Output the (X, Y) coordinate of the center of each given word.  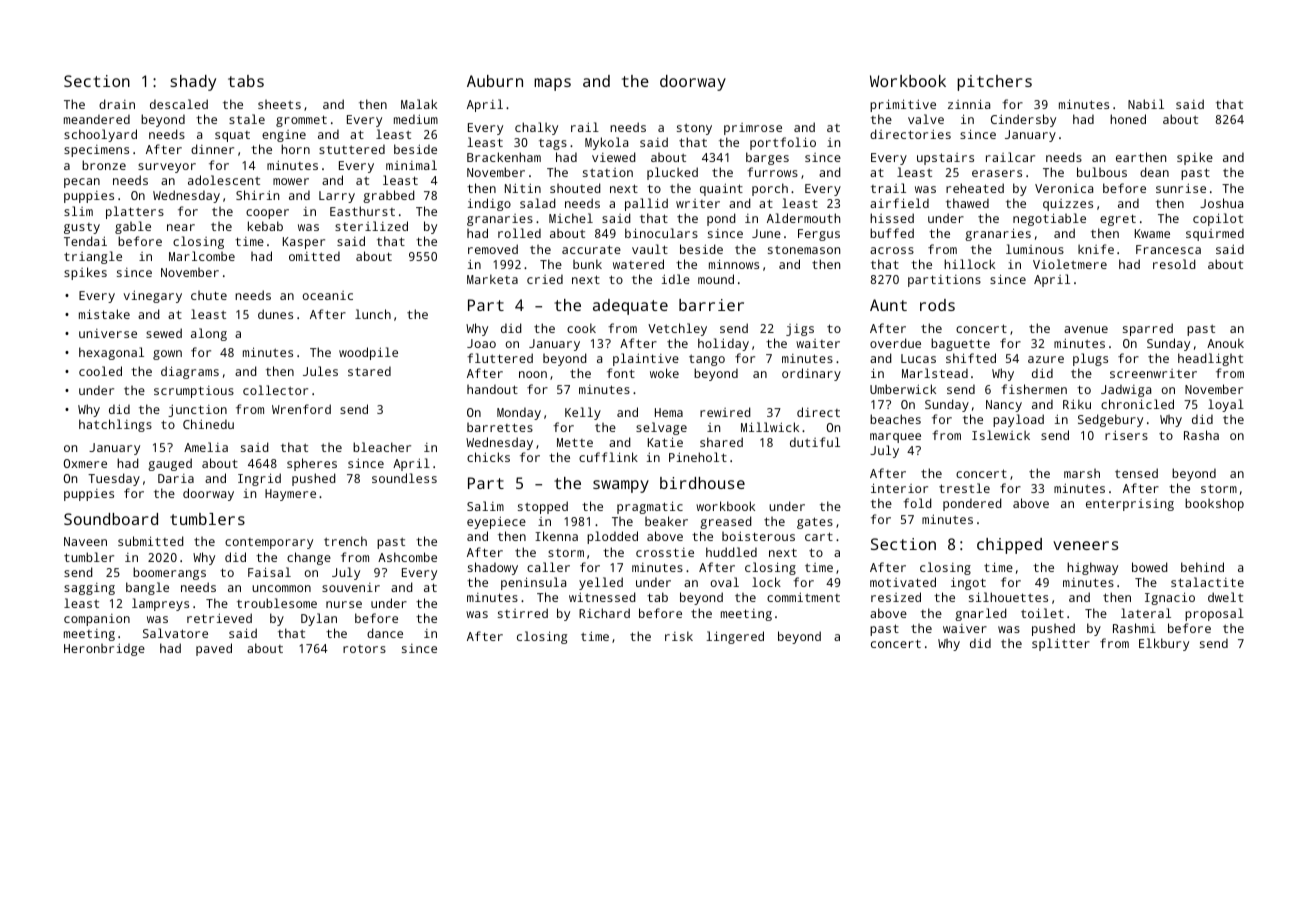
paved (214, 649)
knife (1096, 249)
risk (679, 636)
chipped (1009, 546)
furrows (772, 172)
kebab (265, 226)
